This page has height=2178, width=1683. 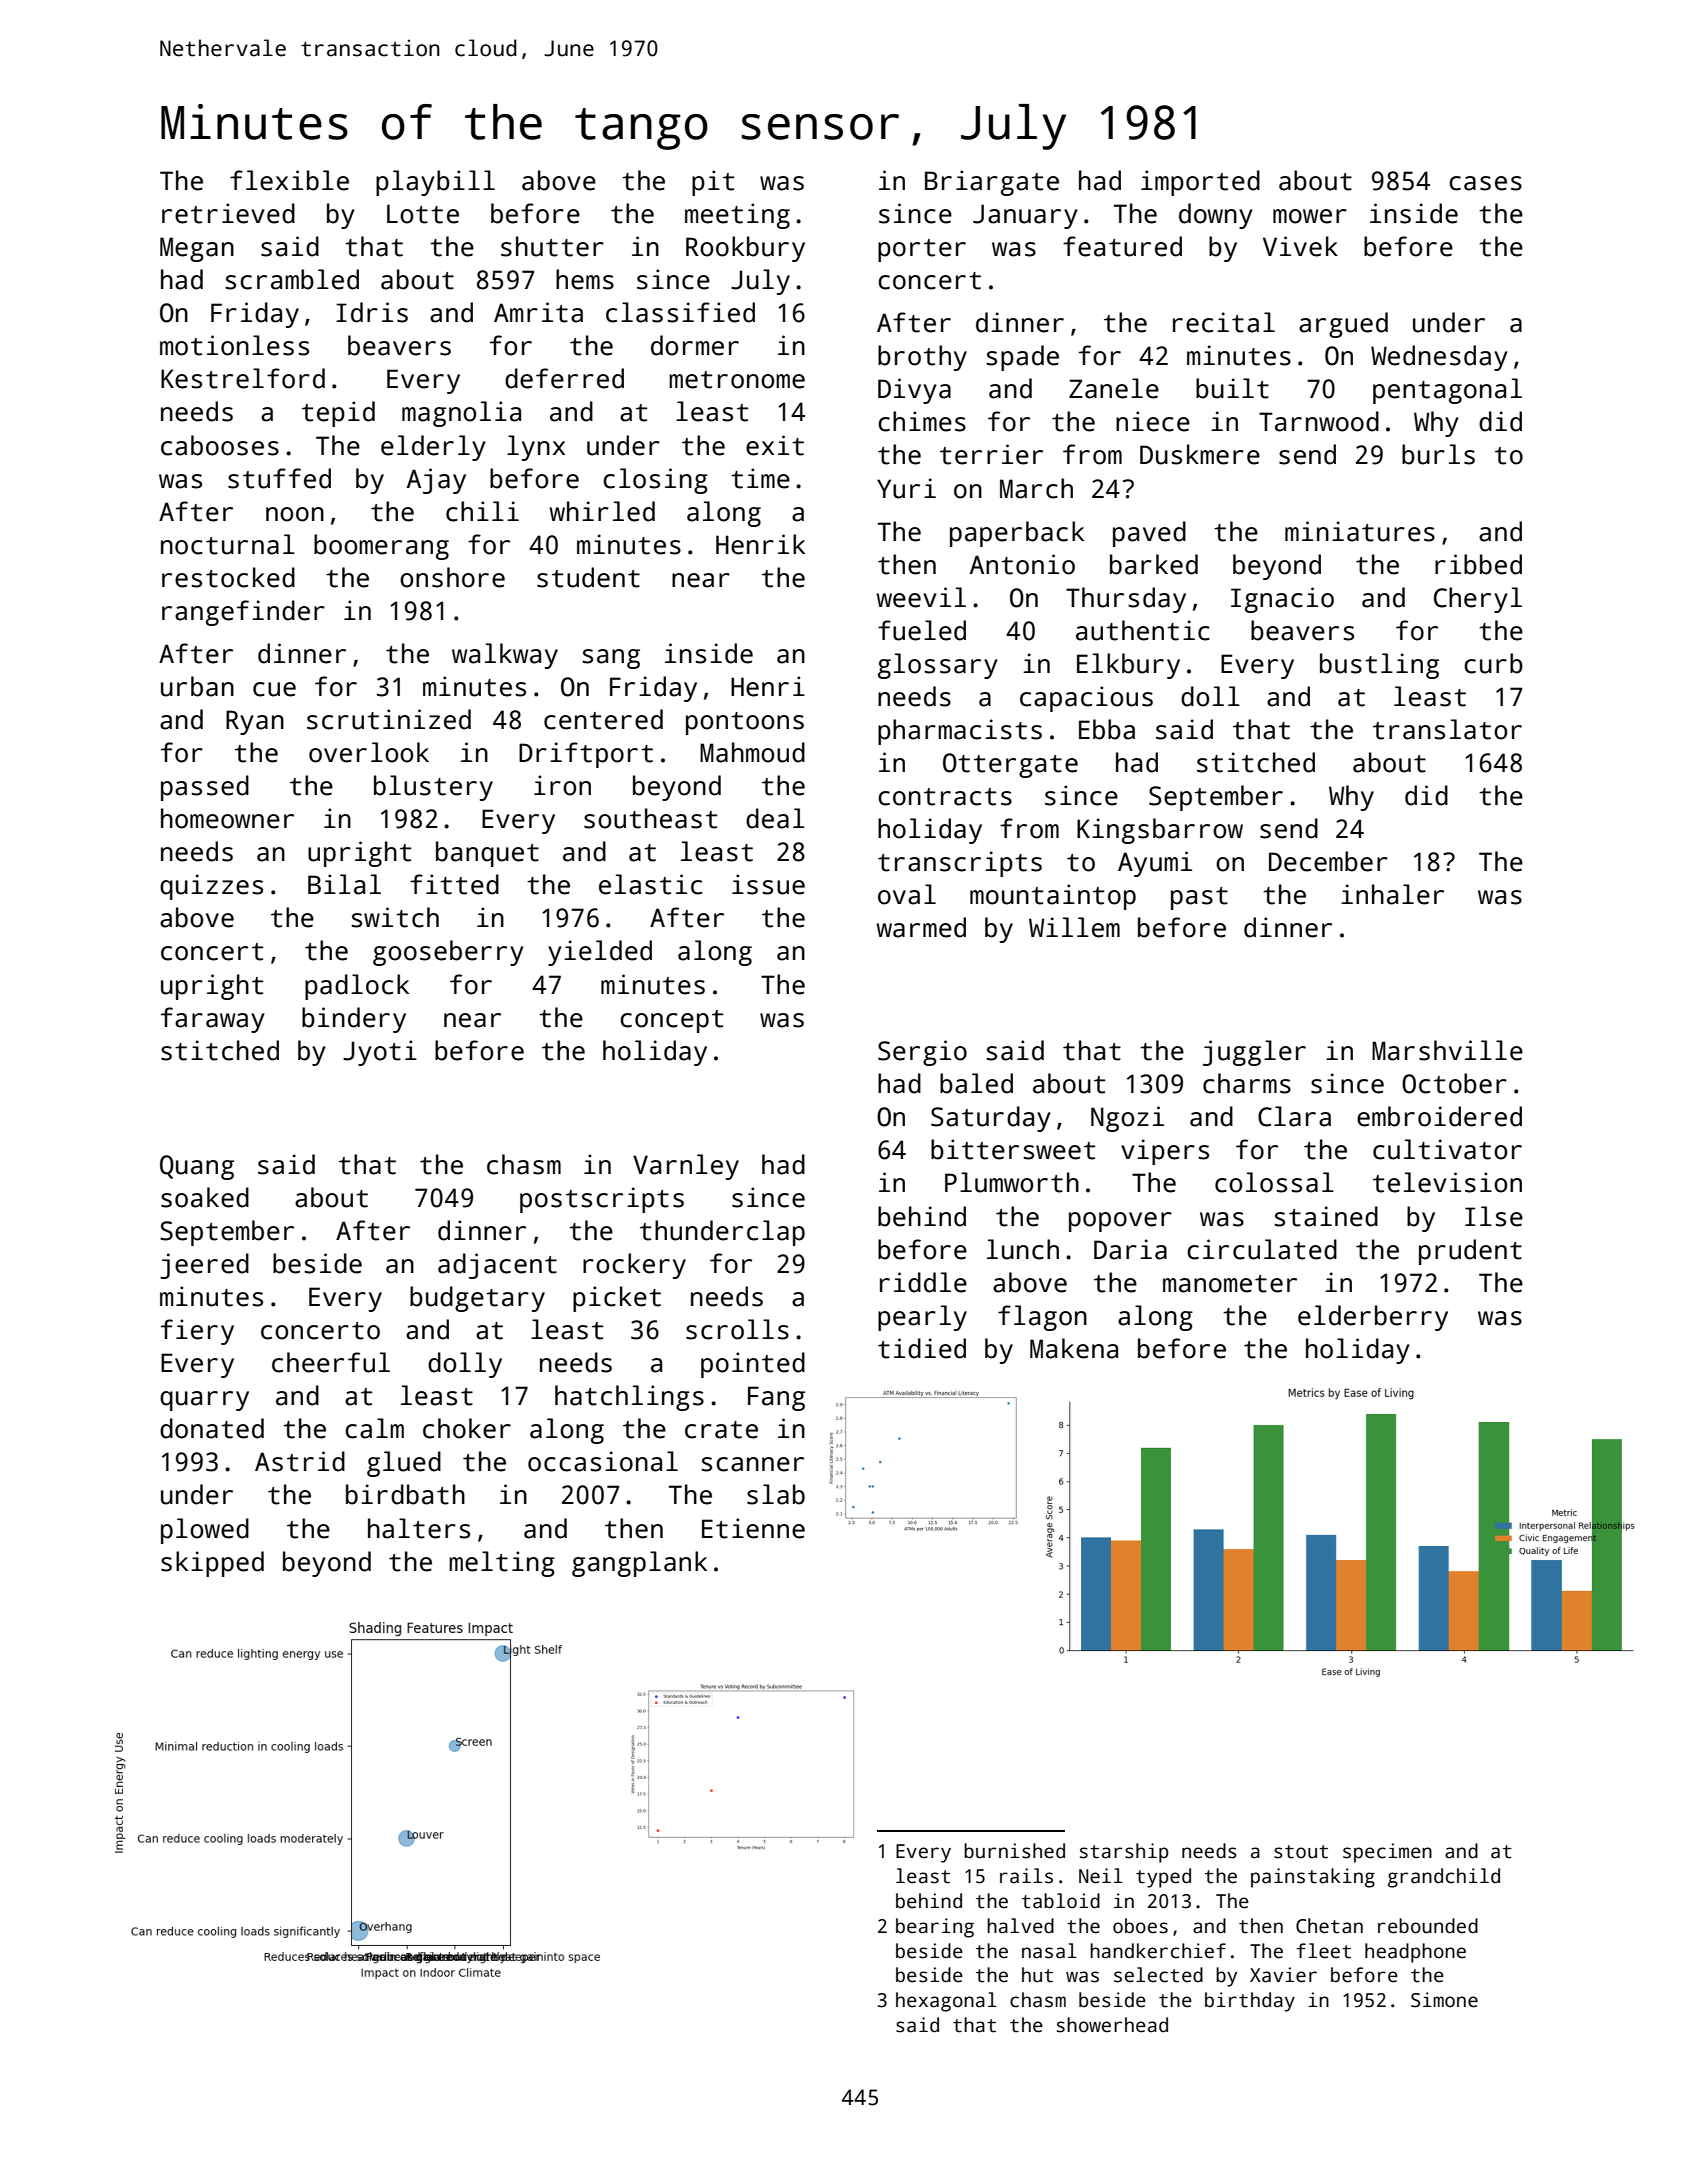 I want to click on retrieved, so click(x=228, y=213).
